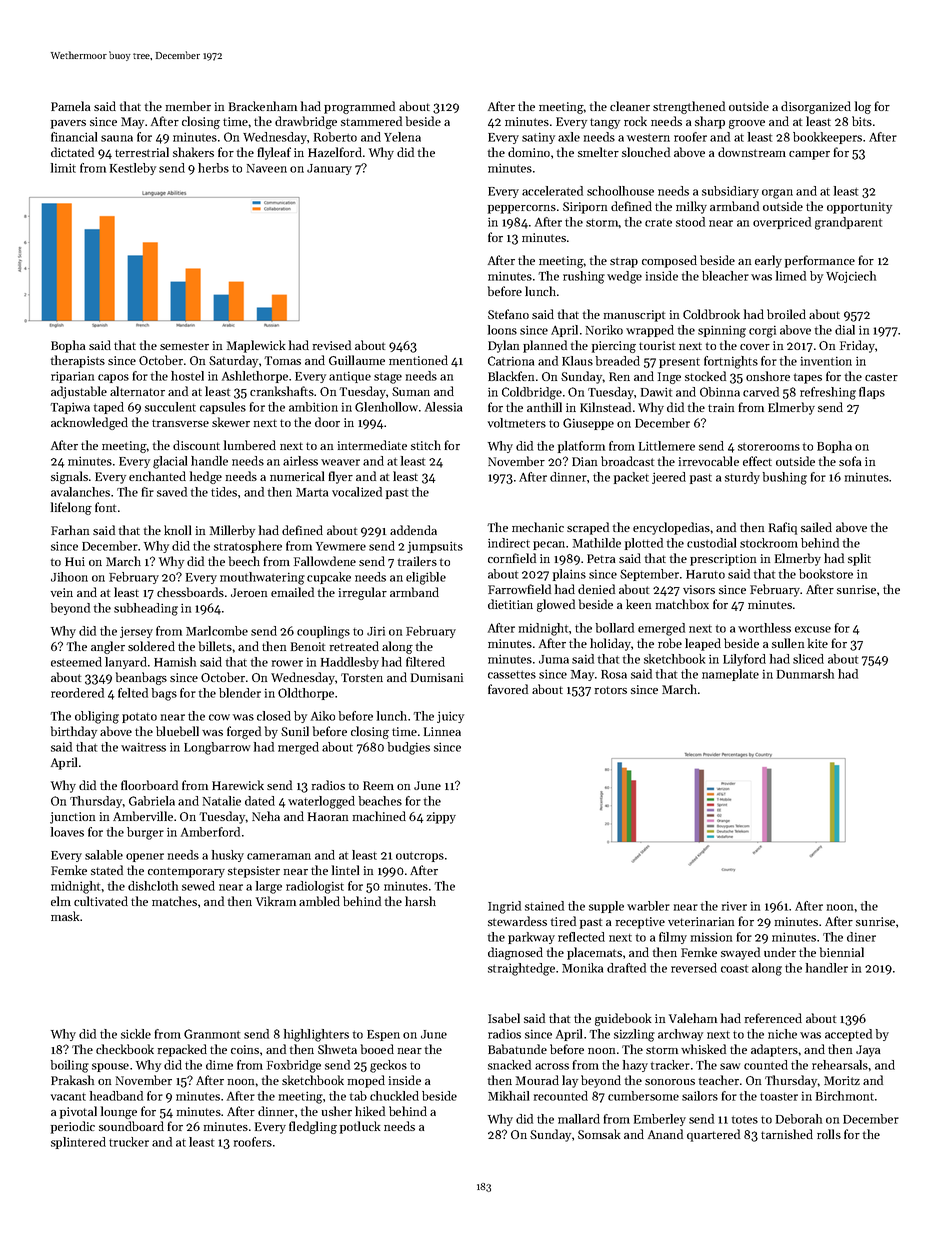  Describe the element at coordinates (188, 106) in the image. I see `member` at that location.
